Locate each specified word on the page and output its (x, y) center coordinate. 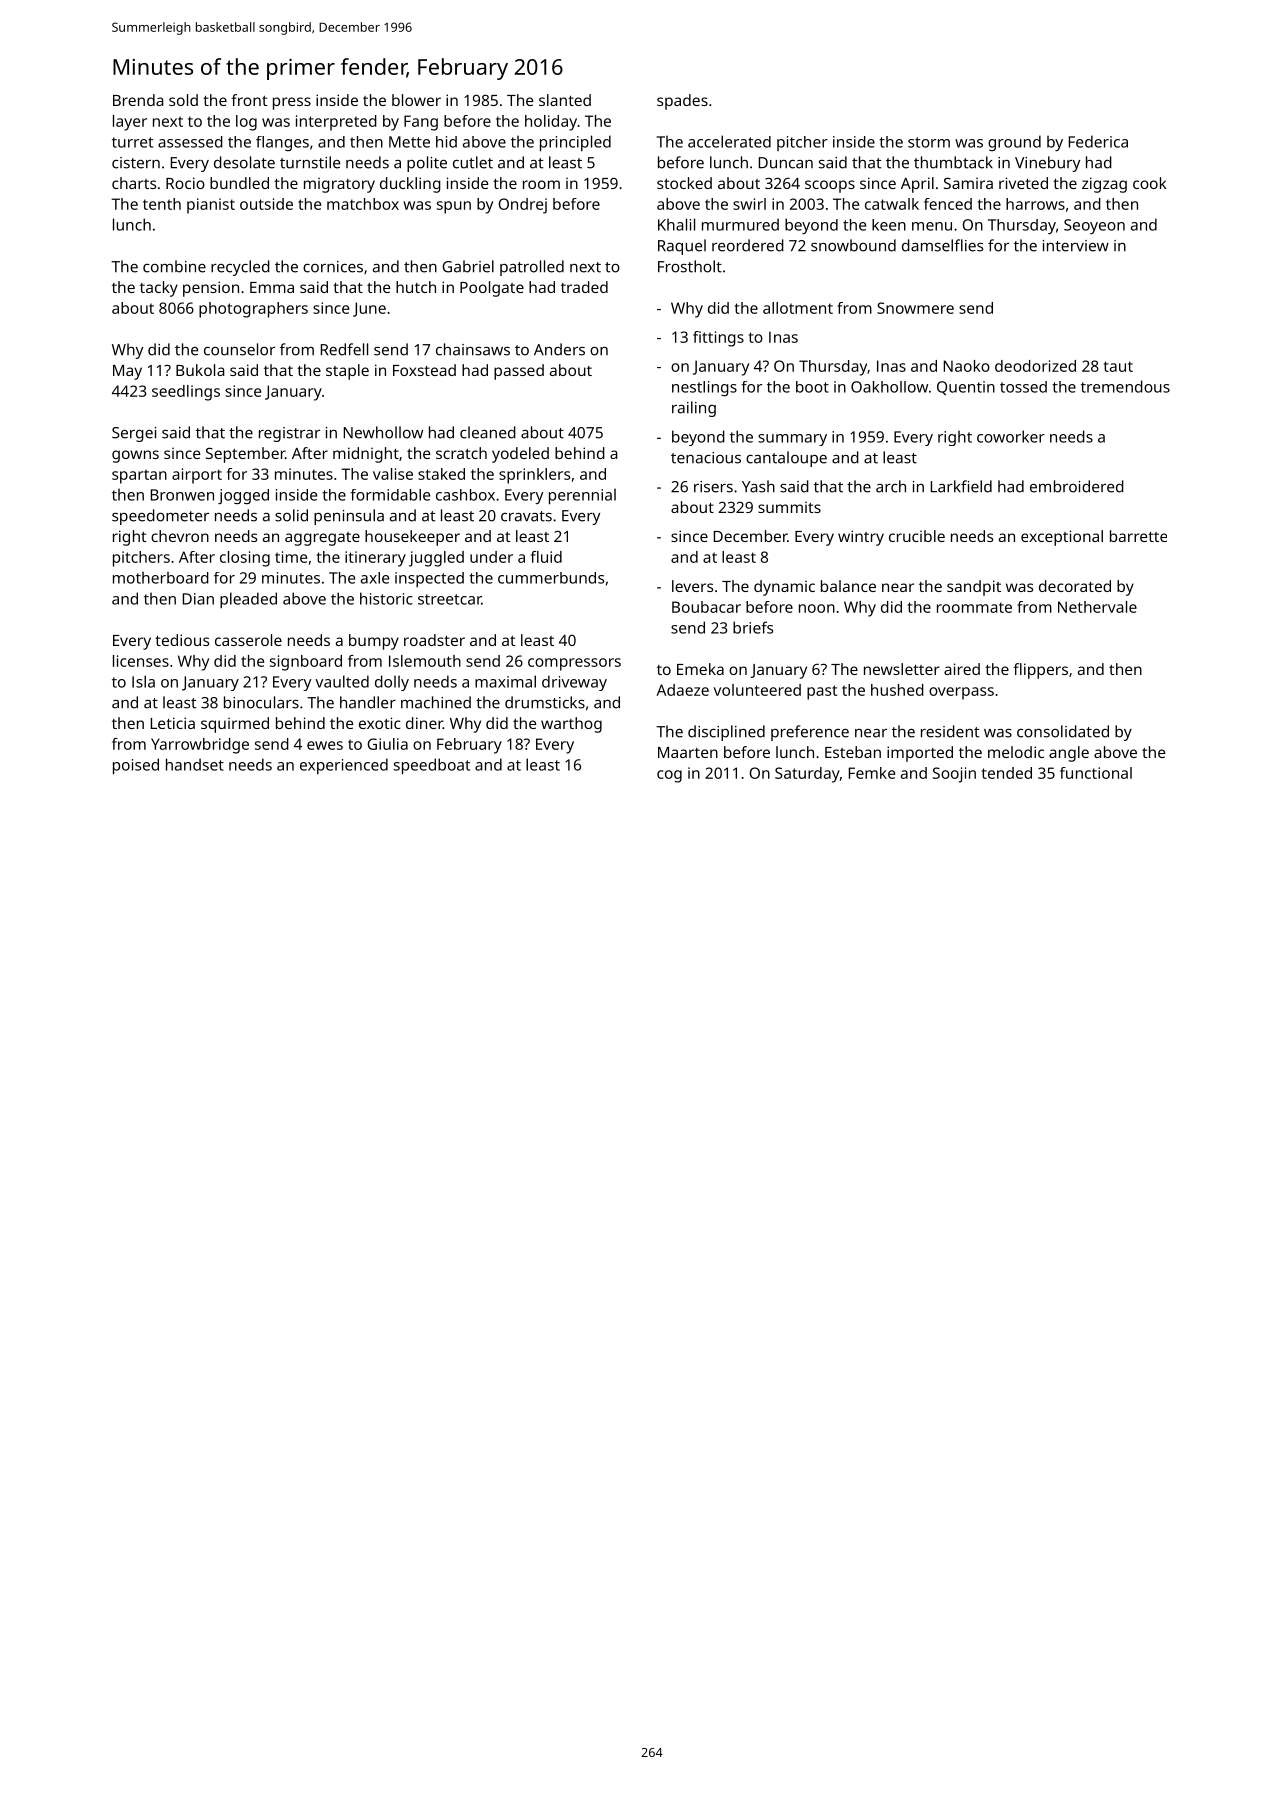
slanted (565, 100)
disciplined (726, 733)
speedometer (160, 517)
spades (682, 102)
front (249, 100)
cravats (526, 516)
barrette (1138, 536)
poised (136, 766)
